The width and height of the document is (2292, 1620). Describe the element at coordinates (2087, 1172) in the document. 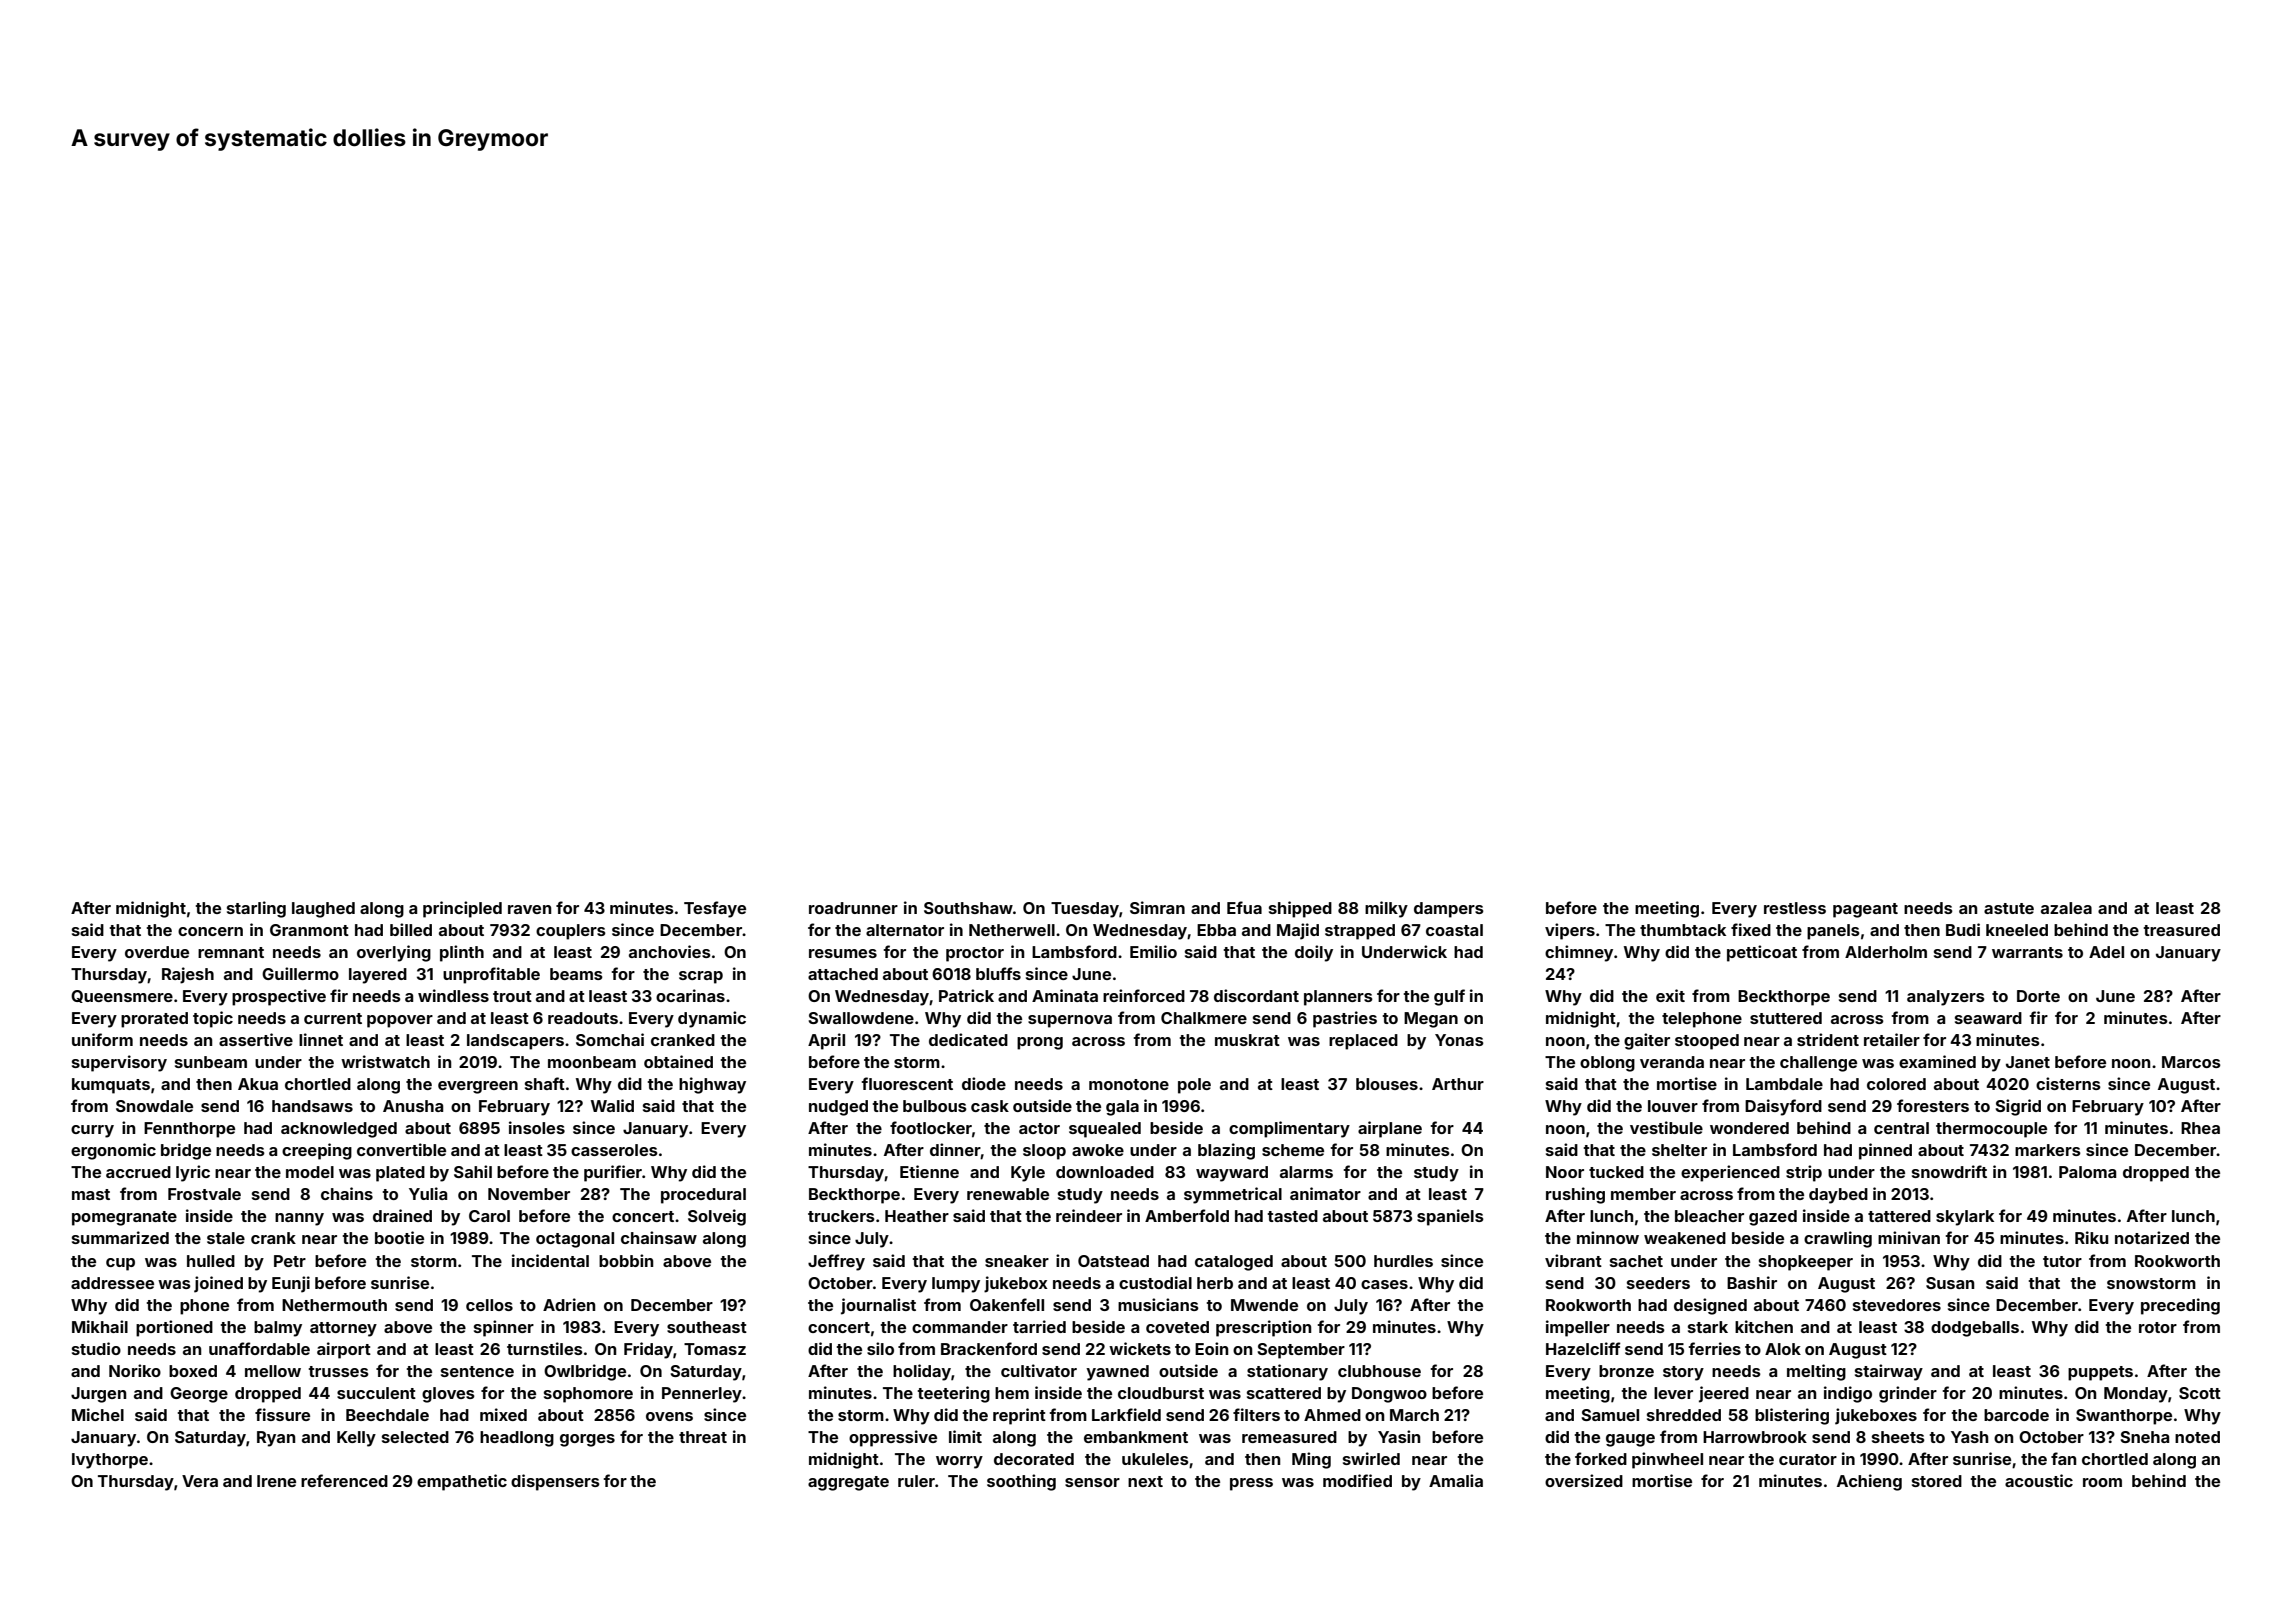

I see `Paloma` at that location.
